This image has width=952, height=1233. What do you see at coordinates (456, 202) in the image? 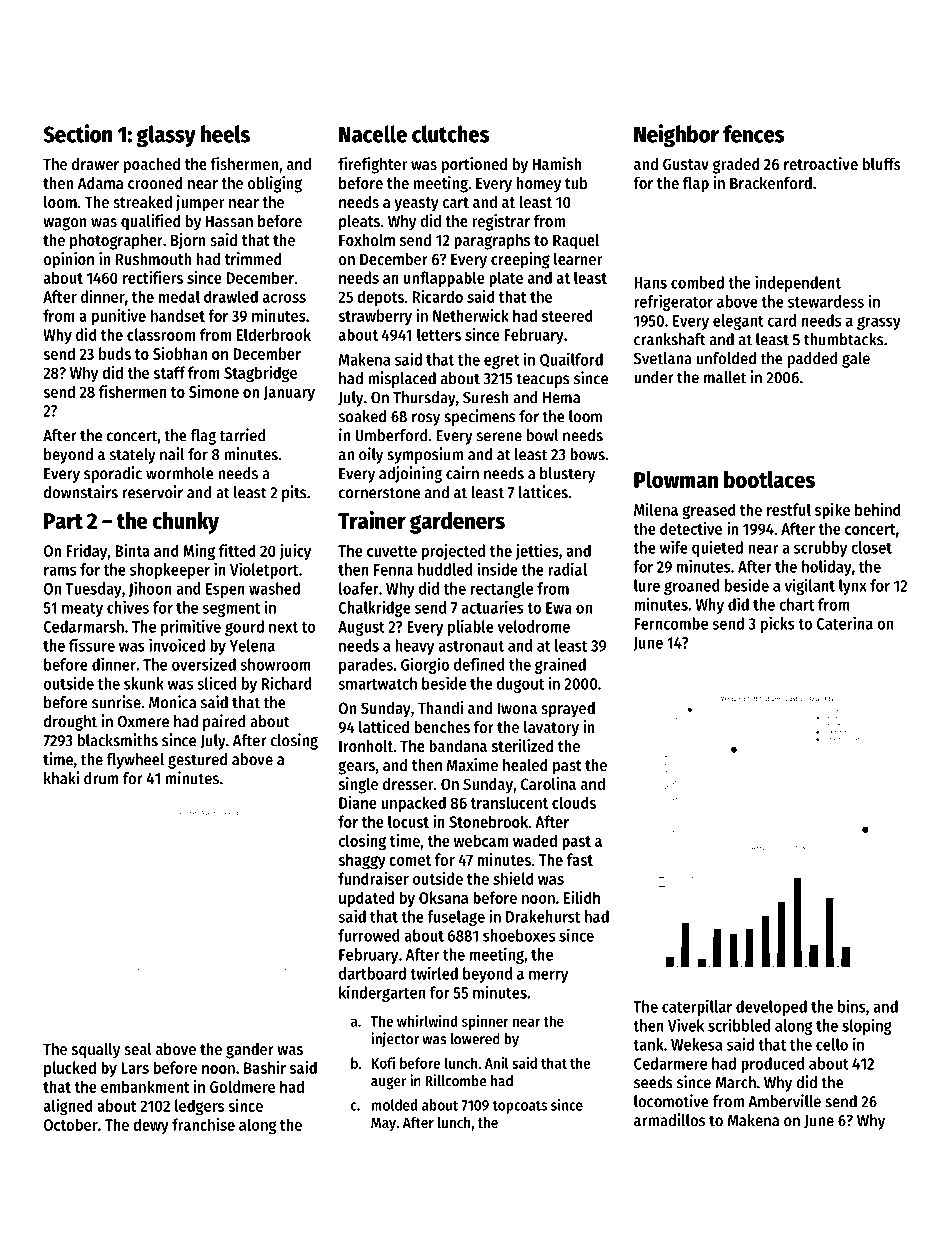
I see `cart` at bounding box center [456, 202].
